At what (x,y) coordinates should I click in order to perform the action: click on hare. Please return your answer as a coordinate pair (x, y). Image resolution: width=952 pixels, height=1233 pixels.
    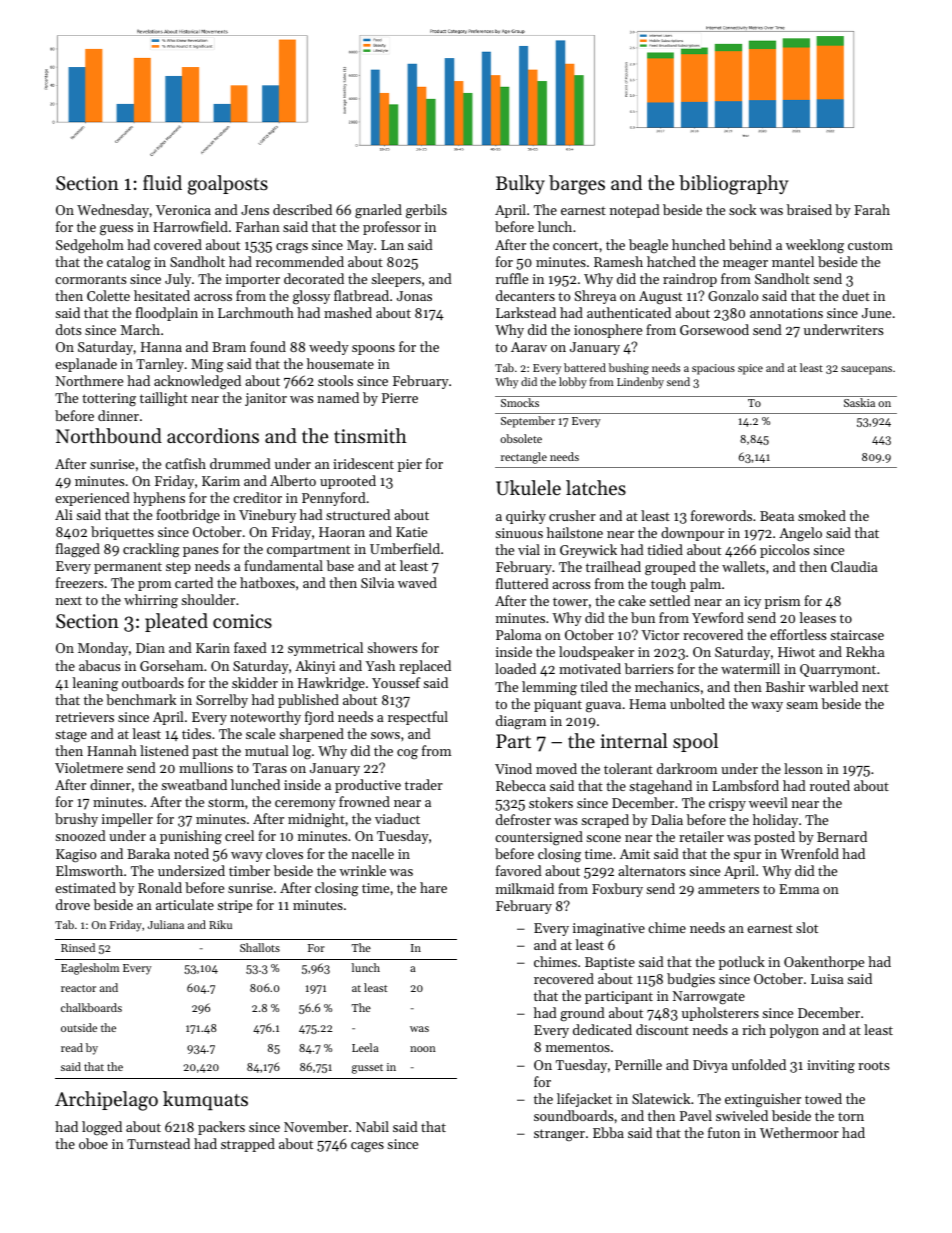
    Looking at the image, I should click on (433, 887).
